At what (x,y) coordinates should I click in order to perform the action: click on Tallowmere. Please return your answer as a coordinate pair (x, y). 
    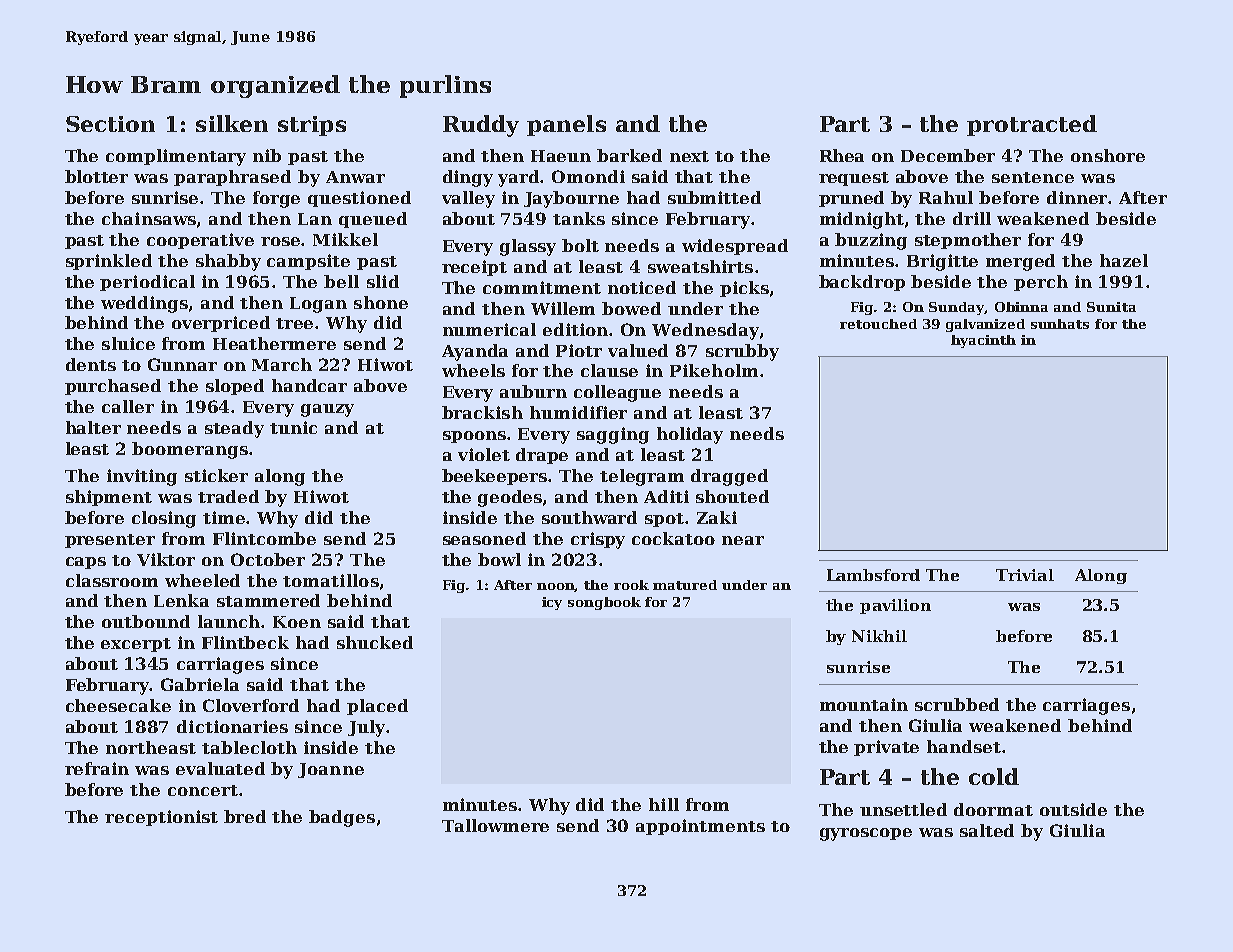
    Looking at the image, I should click on (495, 825).
